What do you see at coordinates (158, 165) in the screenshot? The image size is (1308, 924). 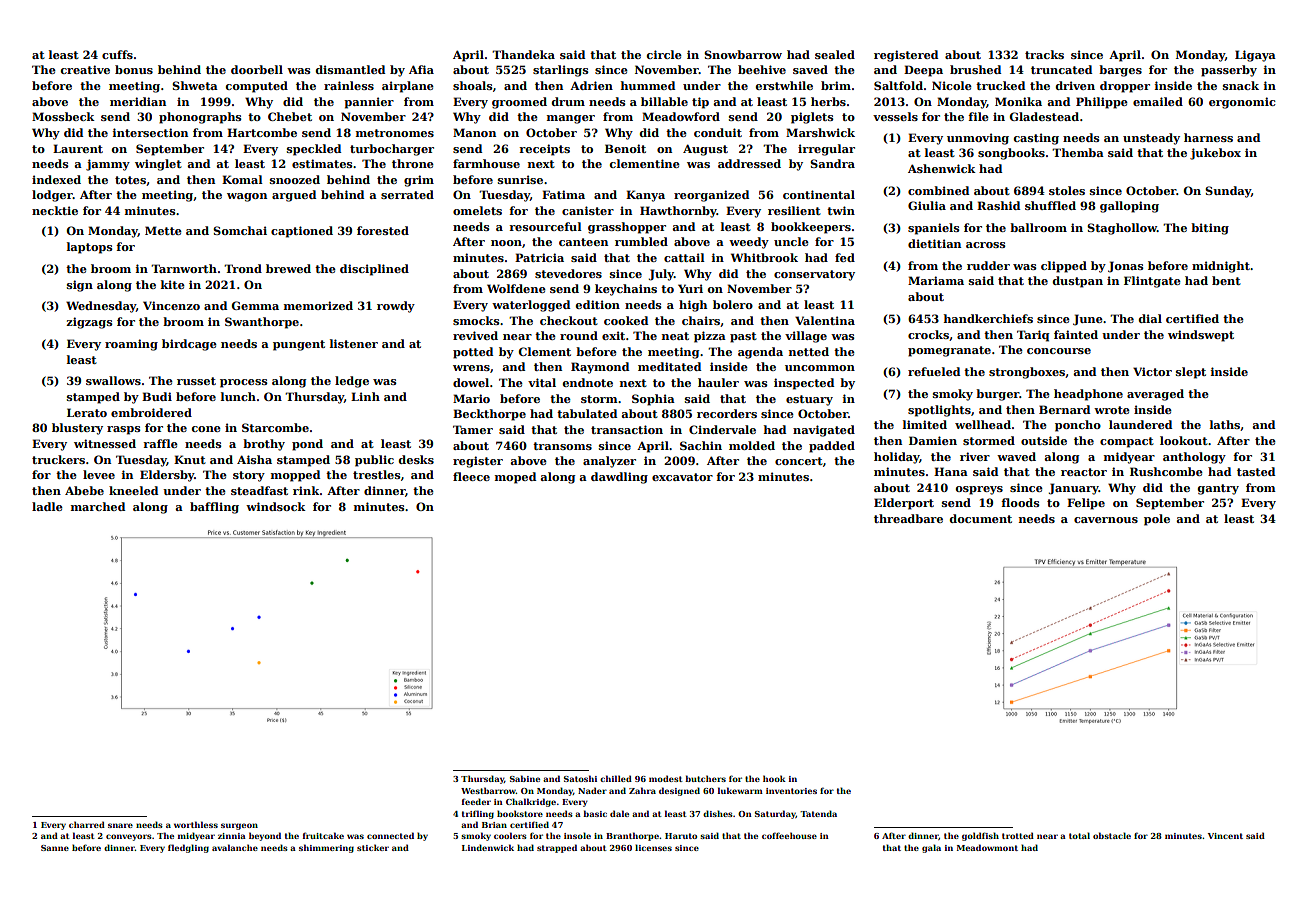 I see `winglet` at bounding box center [158, 165].
